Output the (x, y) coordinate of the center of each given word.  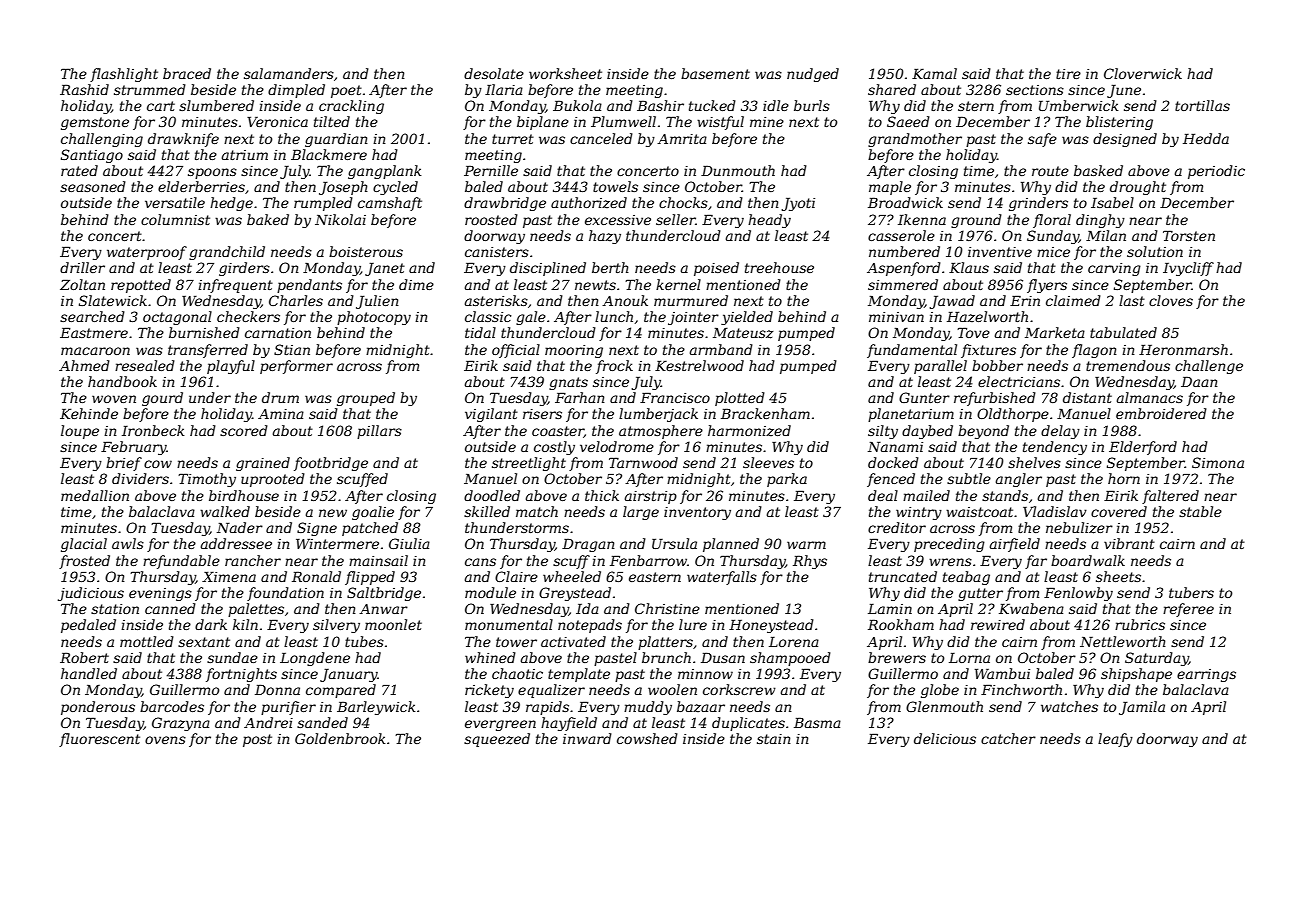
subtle (969, 478)
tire (1068, 74)
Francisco (675, 398)
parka (787, 480)
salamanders (289, 73)
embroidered (1161, 413)
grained (263, 464)
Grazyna (181, 724)
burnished (204, 332)
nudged (813, 75)
